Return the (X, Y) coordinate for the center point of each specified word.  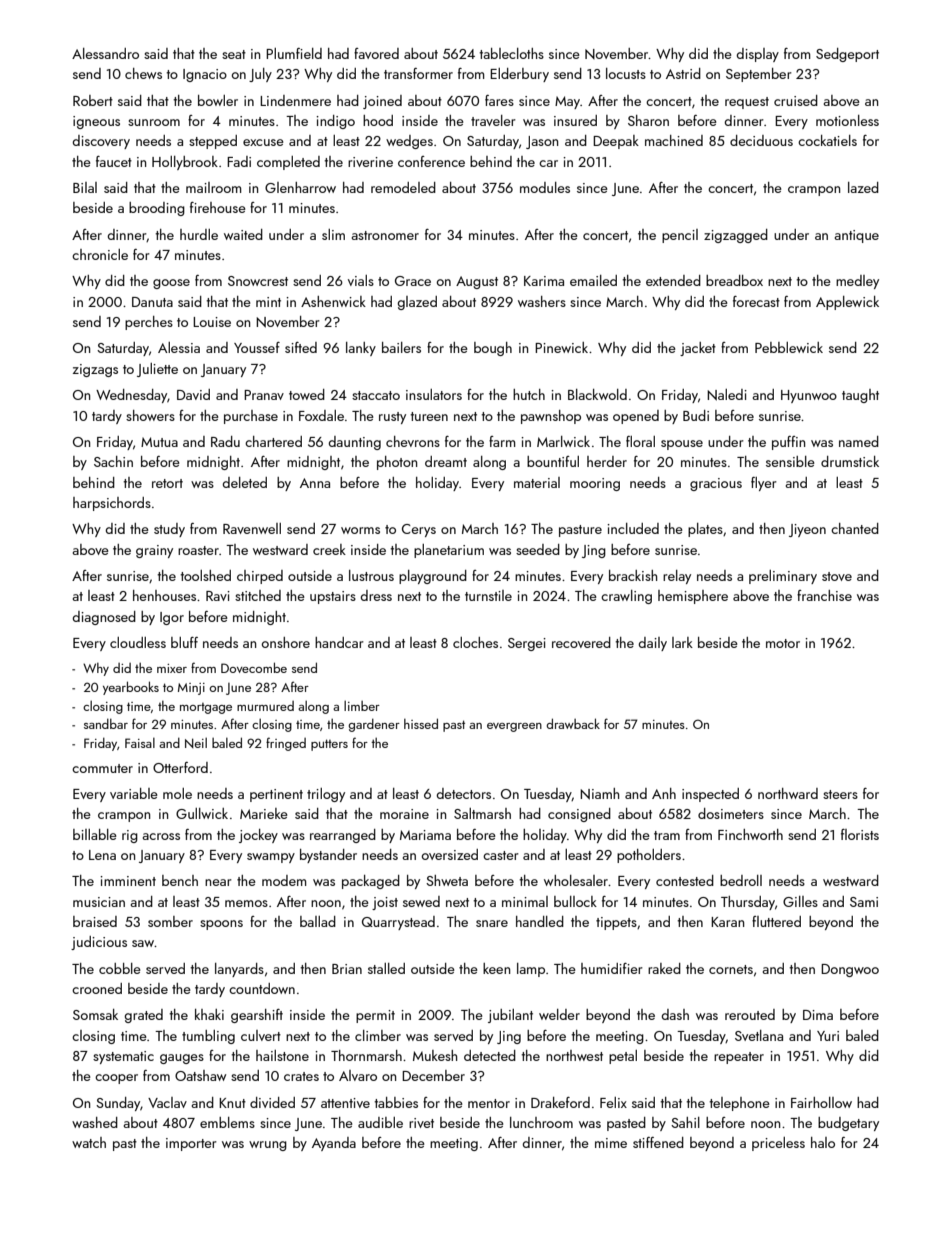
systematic (123, 1057)
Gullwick (202, 813)
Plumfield (294, 53)
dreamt (446, 461)
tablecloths (511, 53)
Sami (864, 902)
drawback (573, 723)
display (757, 55)
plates (705, 530)
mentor (489, 1103)
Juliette (157, 370)
